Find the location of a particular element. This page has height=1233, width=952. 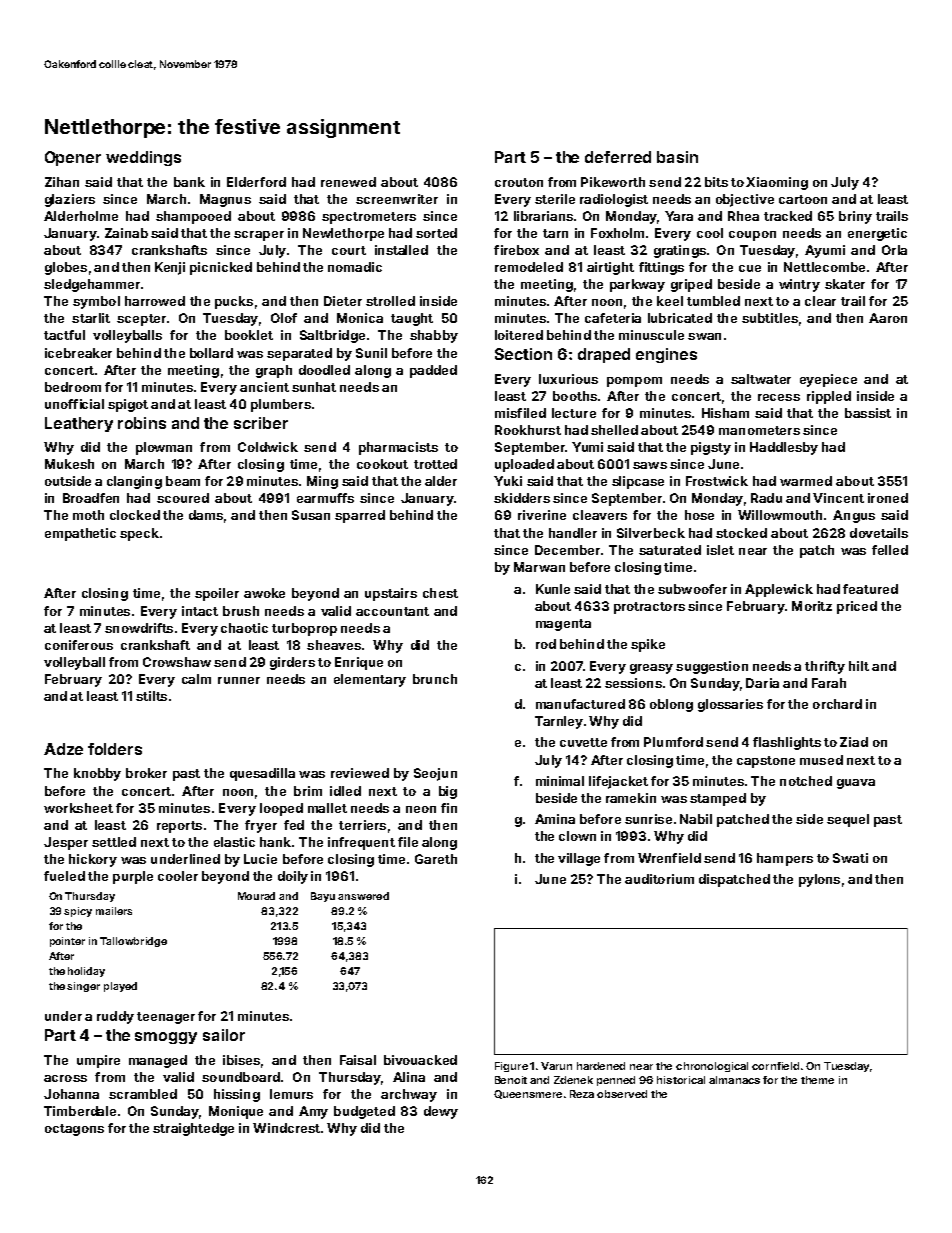

Opener is located at coordinates (73, 158).
